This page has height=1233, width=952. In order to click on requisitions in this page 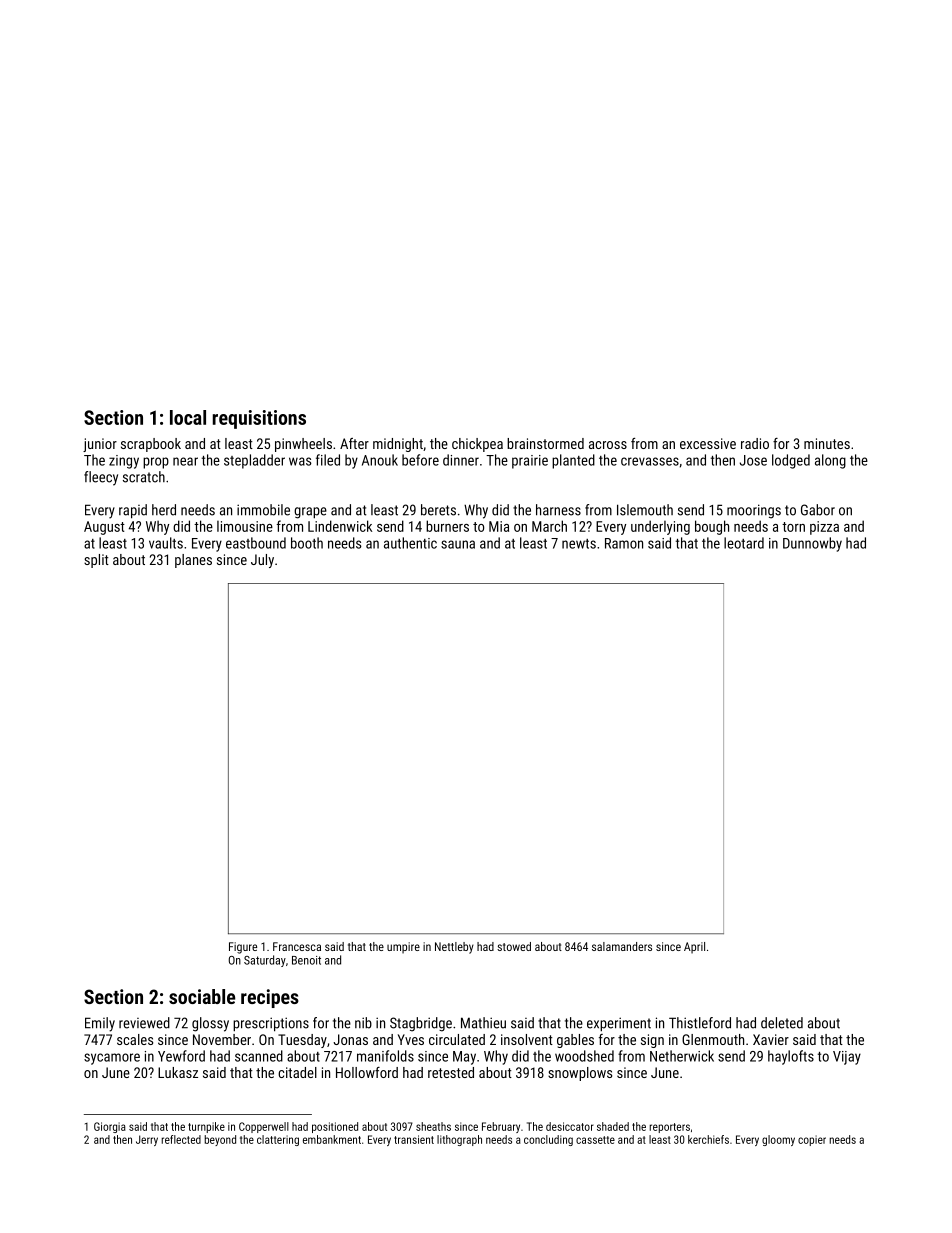, I will do `click(259, 419)`.
